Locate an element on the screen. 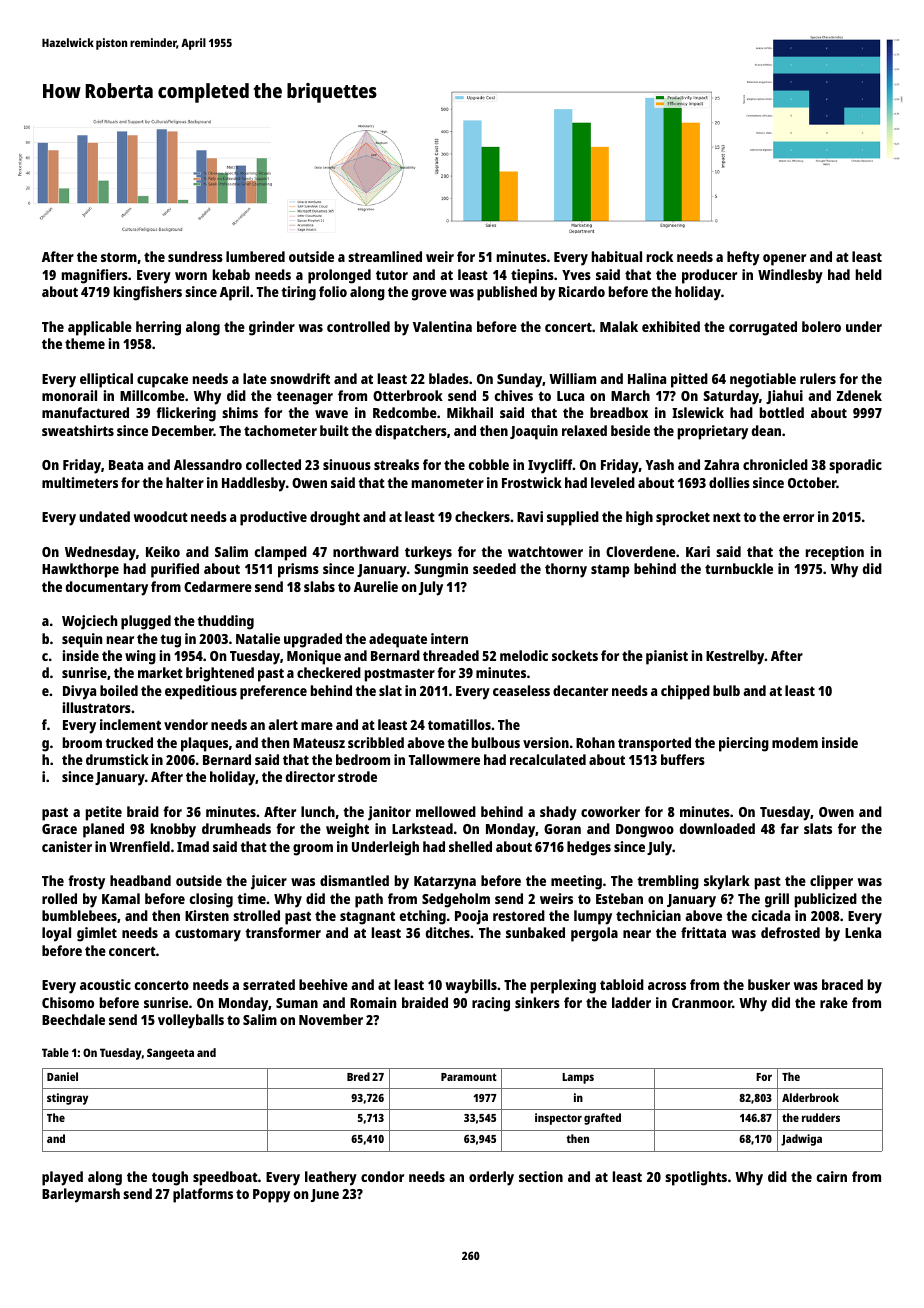  Barleymarsh is located at coordinates (81, 1195).
